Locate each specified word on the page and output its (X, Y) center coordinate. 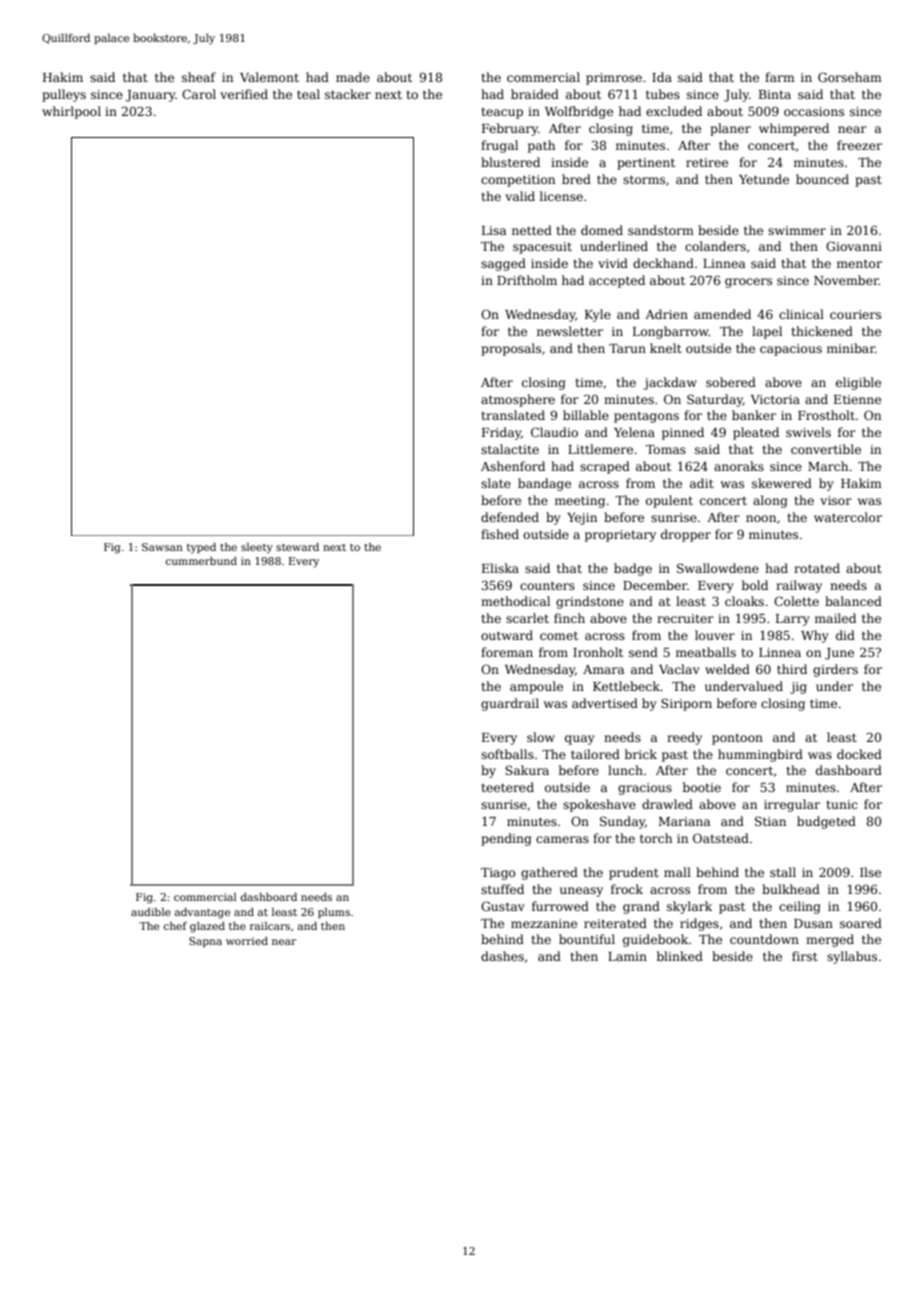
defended (510, 517)
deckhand (663, 263)
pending (506, 839)
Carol (199, 94)
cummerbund (201, 561)
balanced (853, 601)
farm (780, 77)
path (541, 146)
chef (175, 926)
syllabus (852, 957)
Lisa (494, 230)
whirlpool (71, 112)
